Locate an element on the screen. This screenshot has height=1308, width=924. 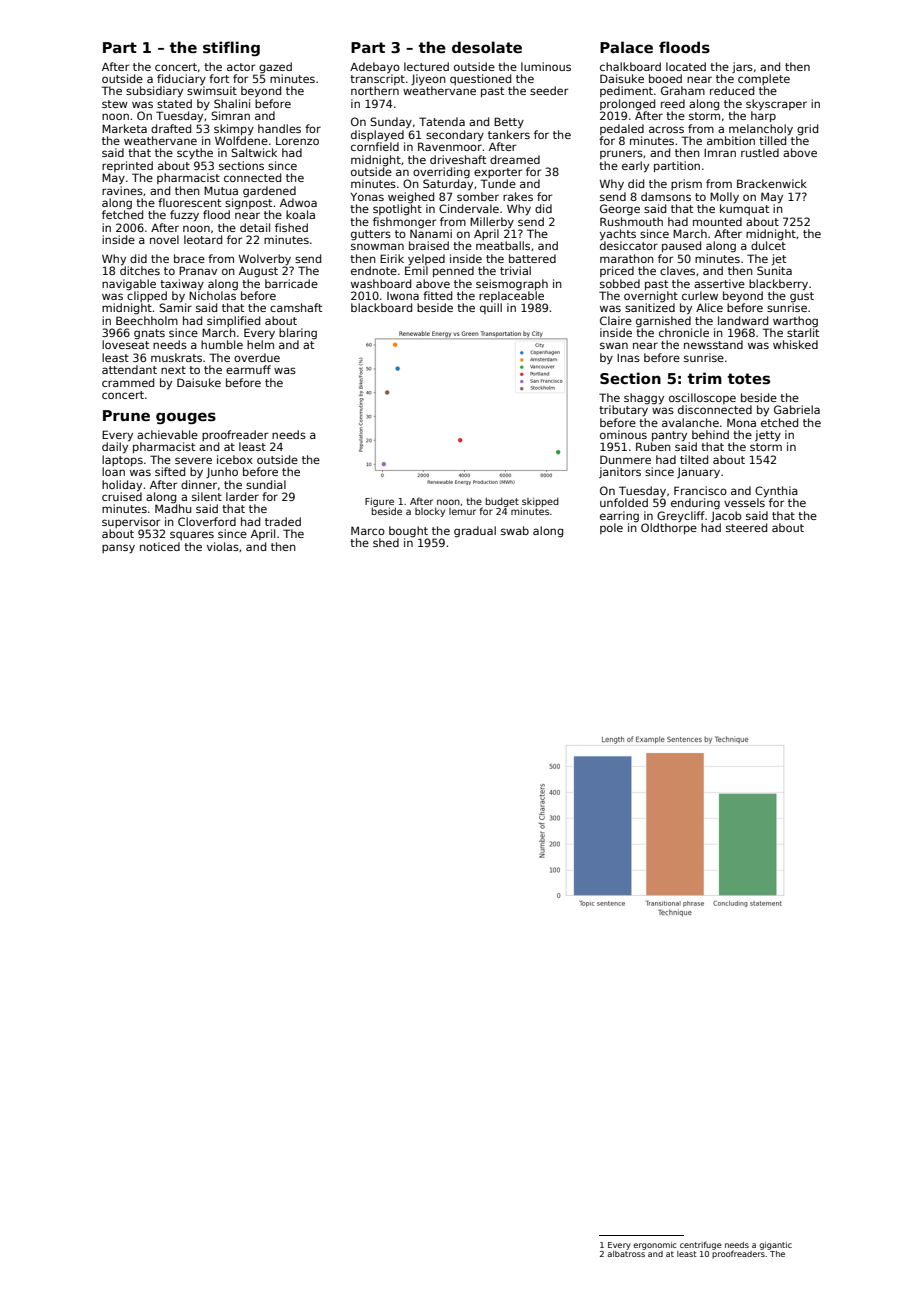
located is located at coordinates (686, 66).
